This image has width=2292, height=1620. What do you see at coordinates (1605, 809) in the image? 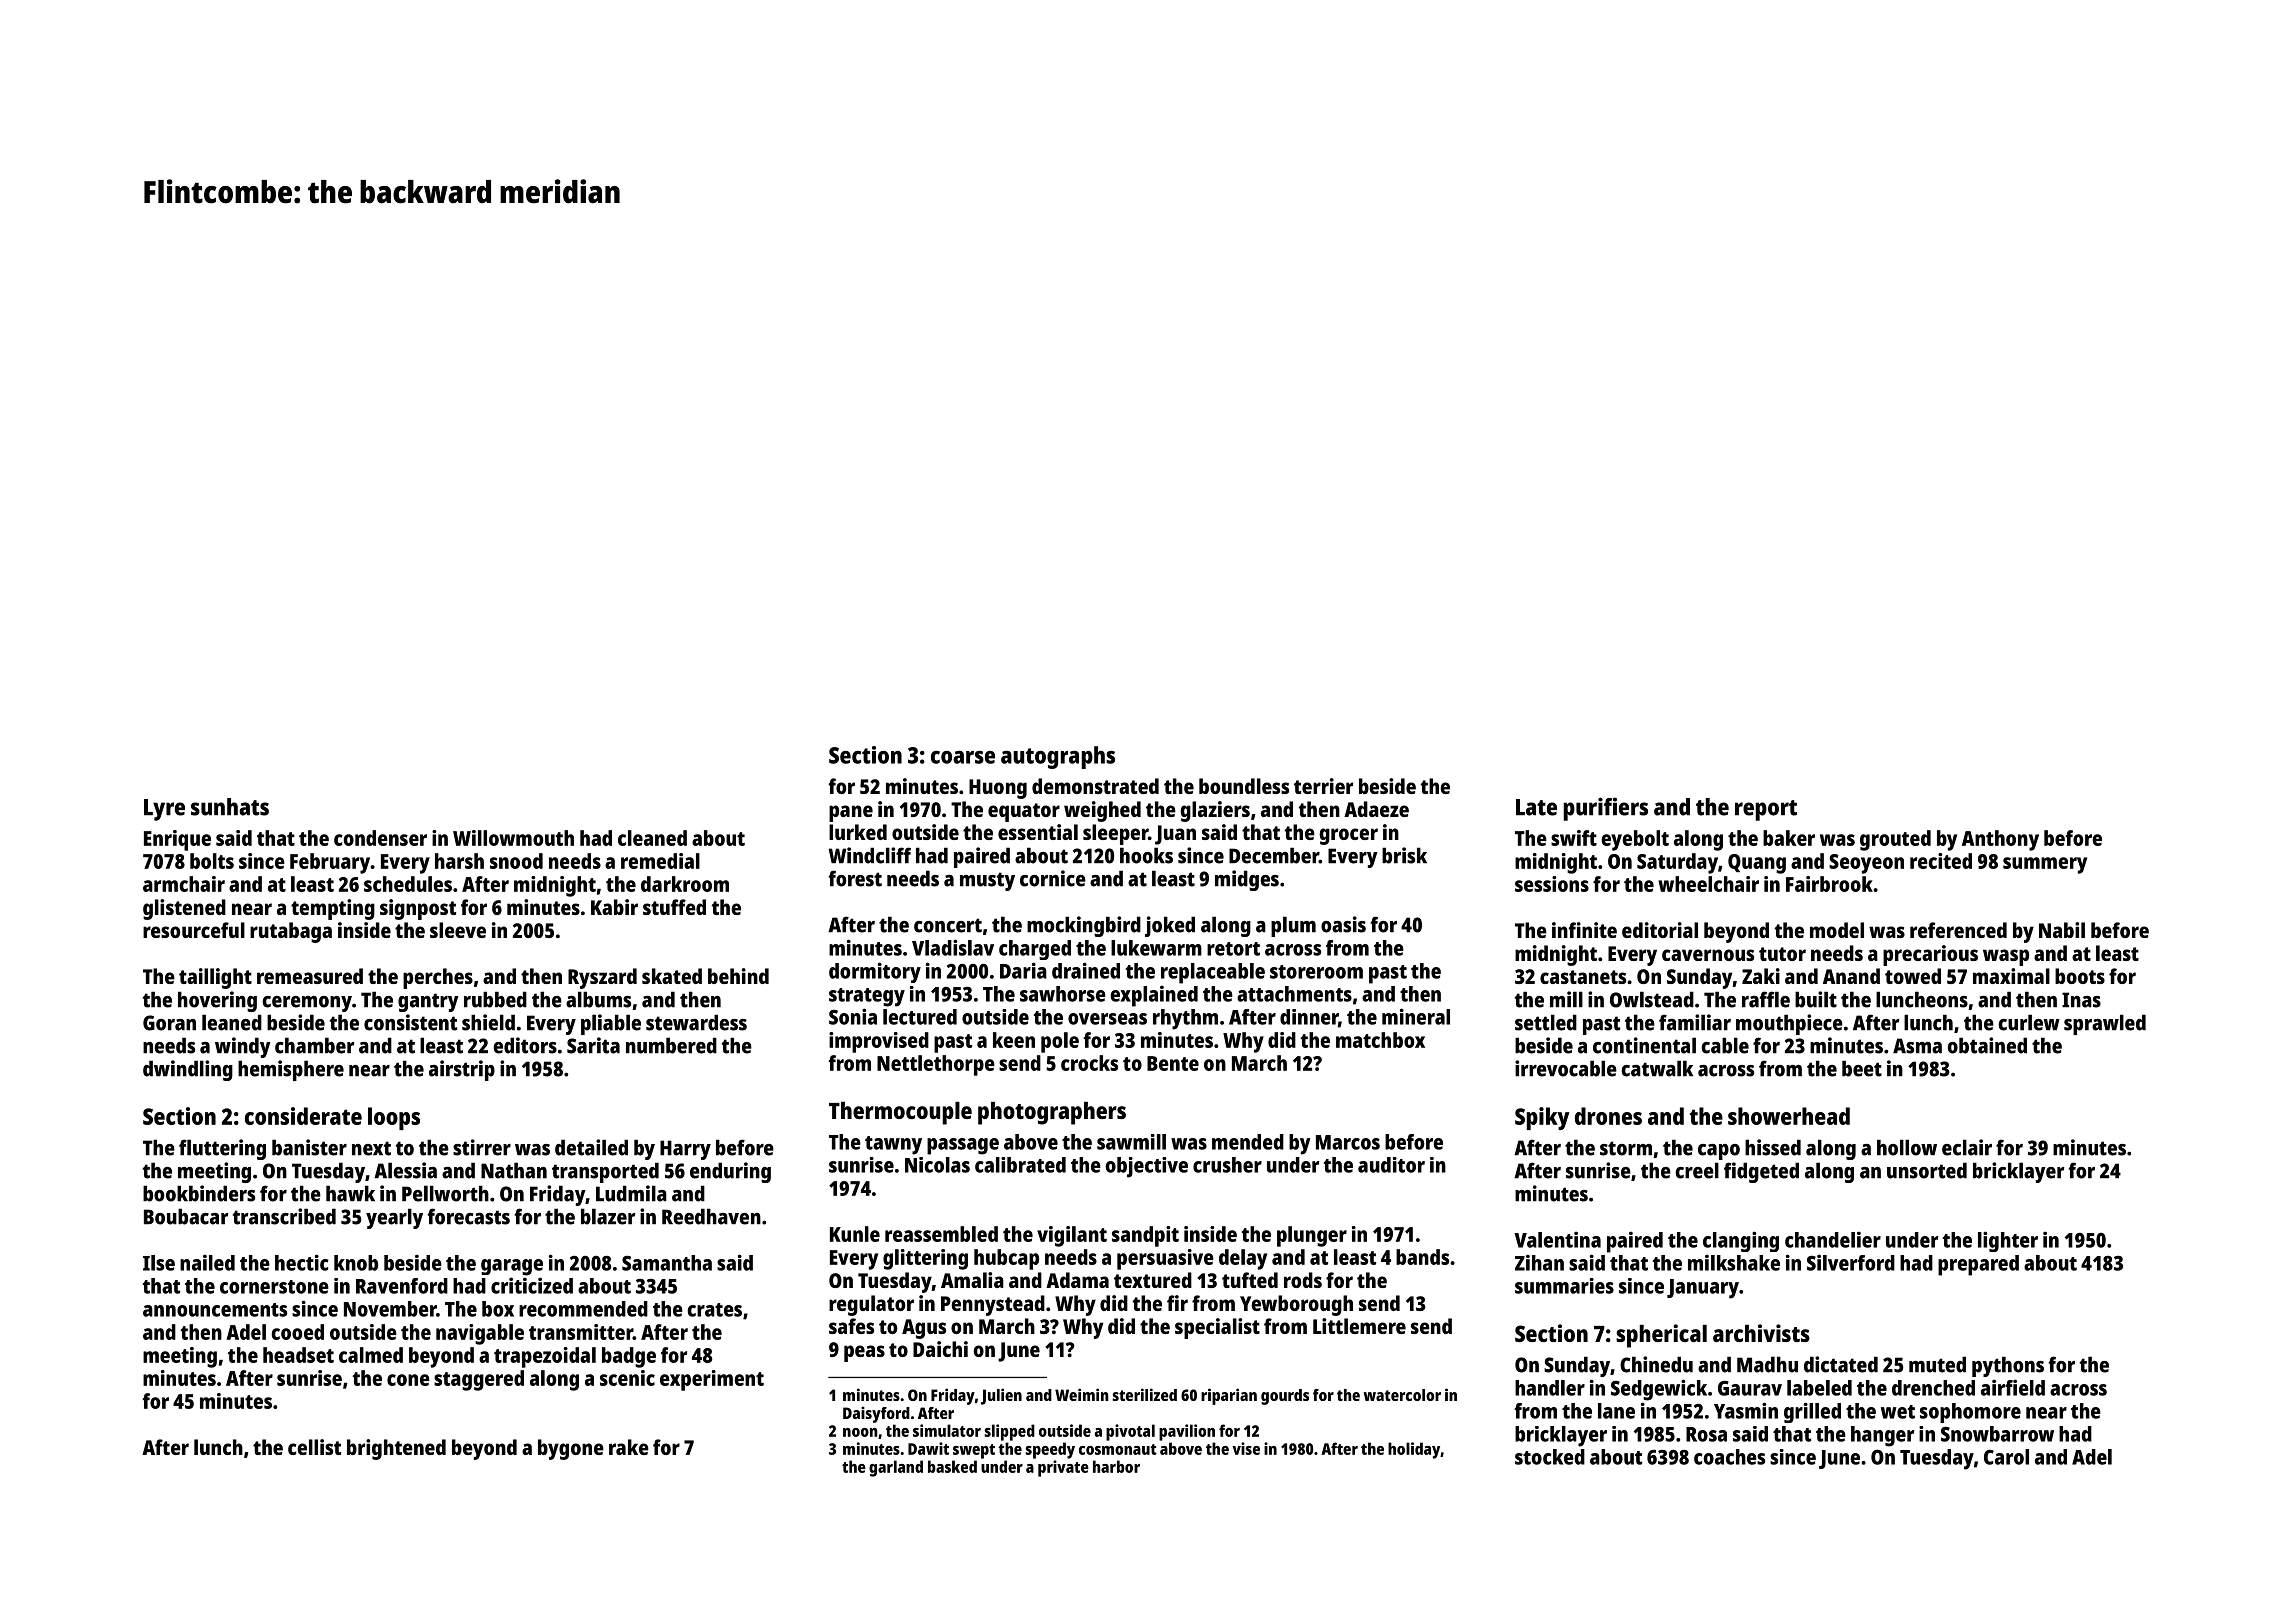
I see `purifiers` at bounding box center [1605, 809].
